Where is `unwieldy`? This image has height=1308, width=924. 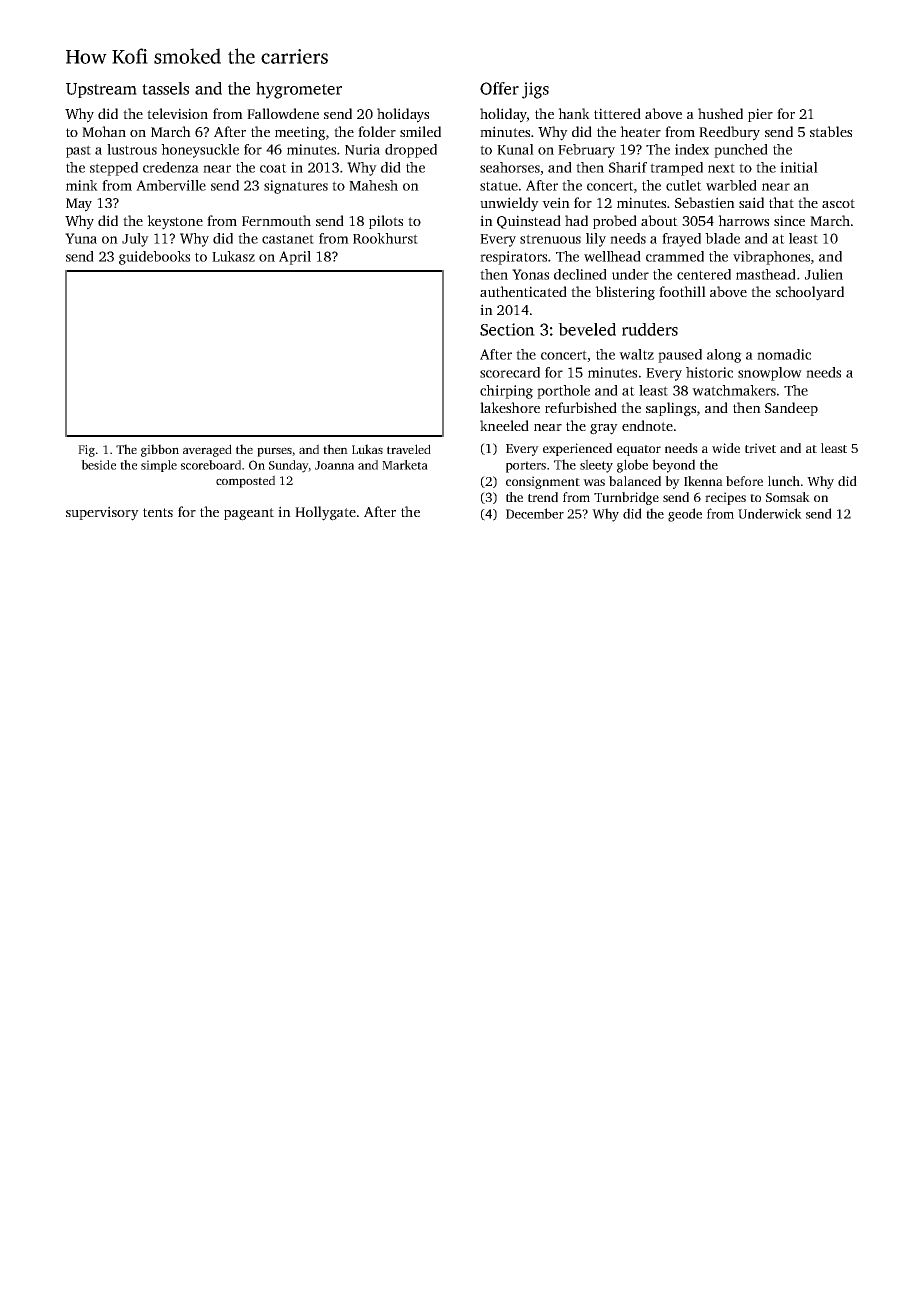 unwieldy is located at coordinates (509, 204).
